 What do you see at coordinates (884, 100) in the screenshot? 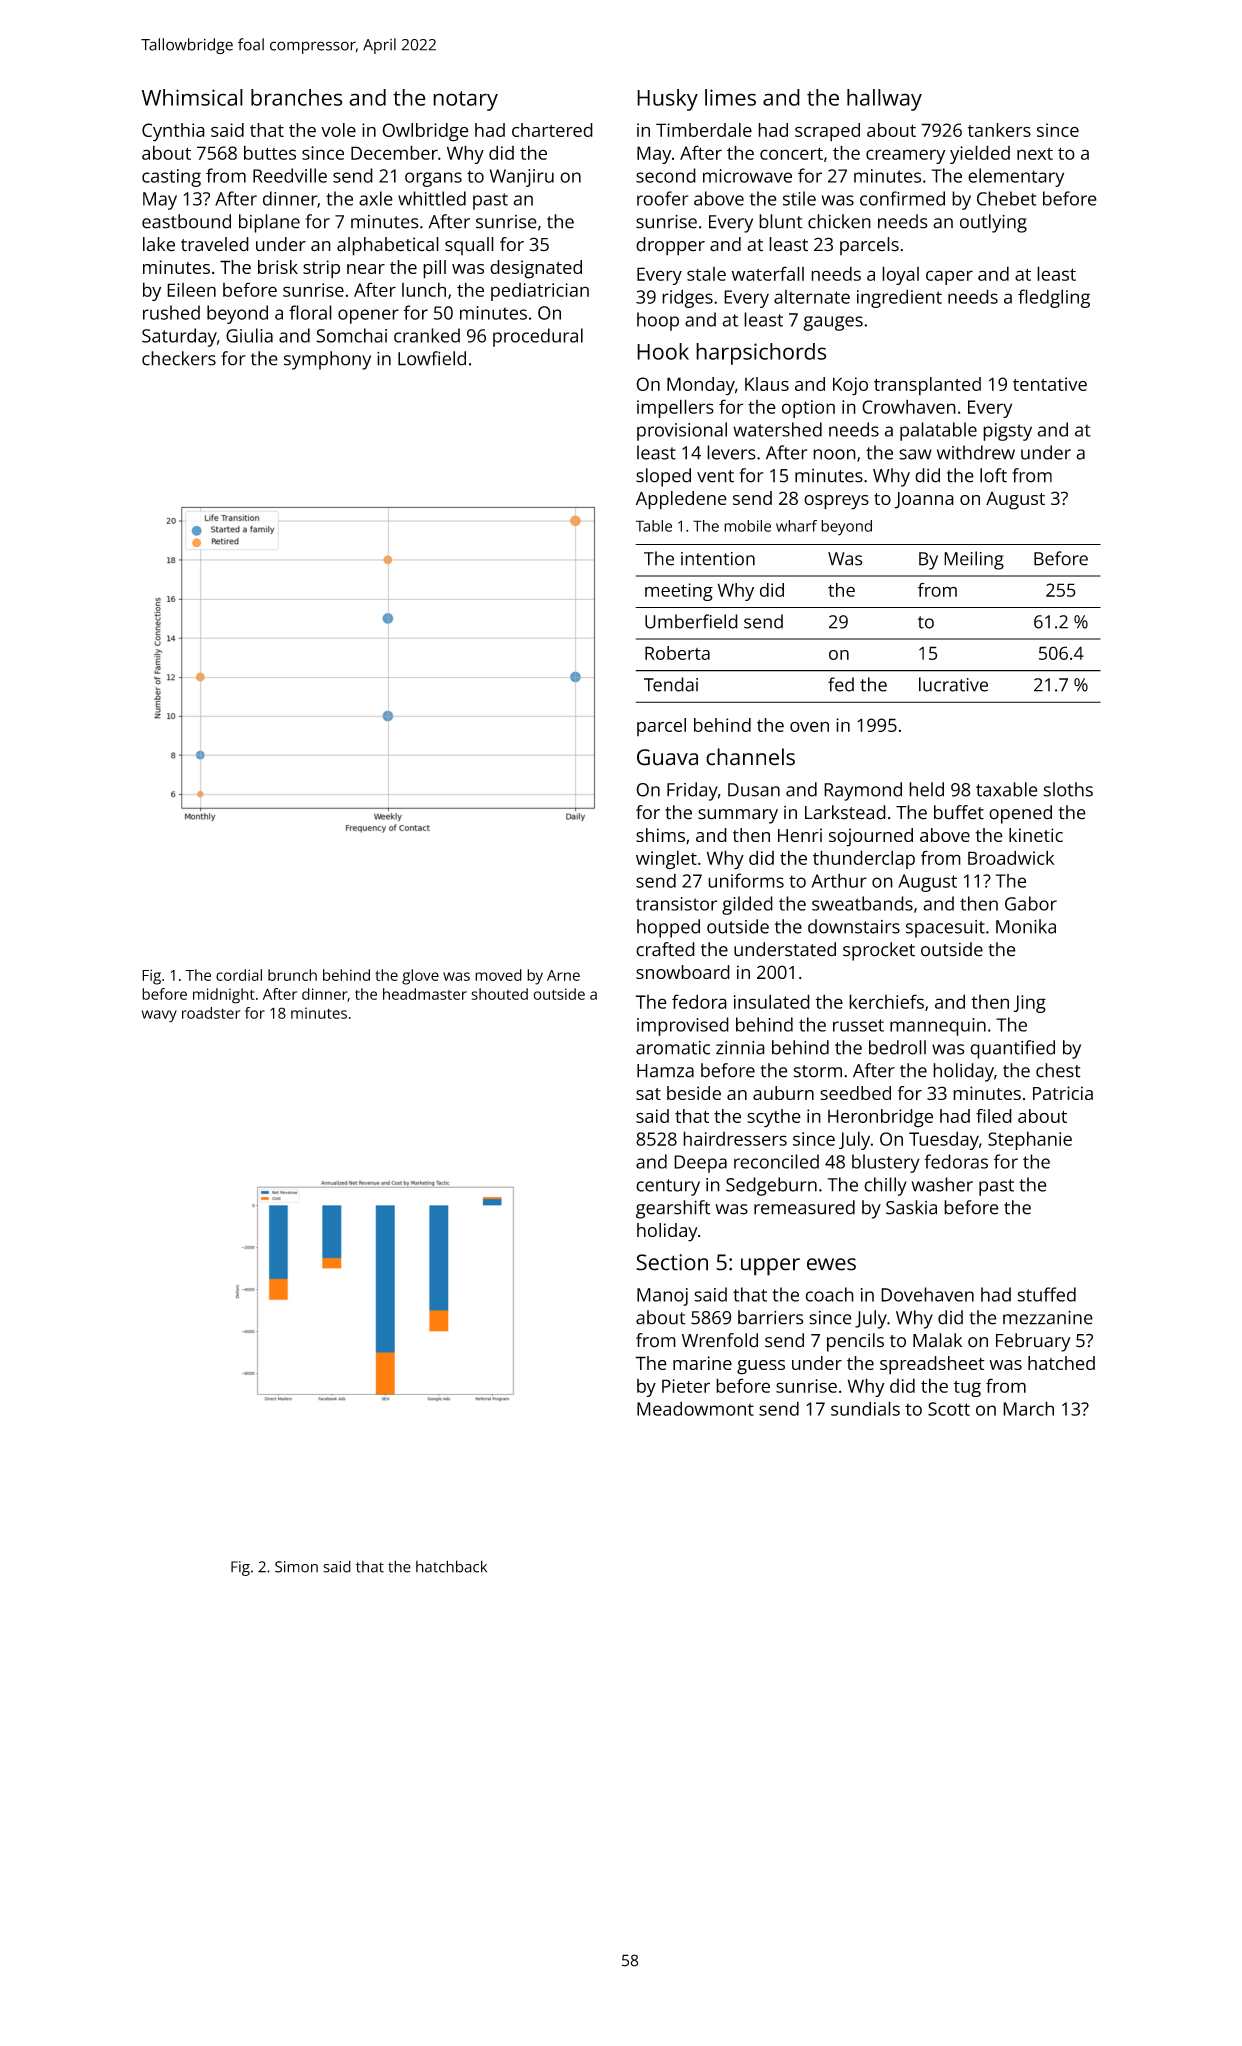
I see `hallway` at bounding box center [884, 100].
